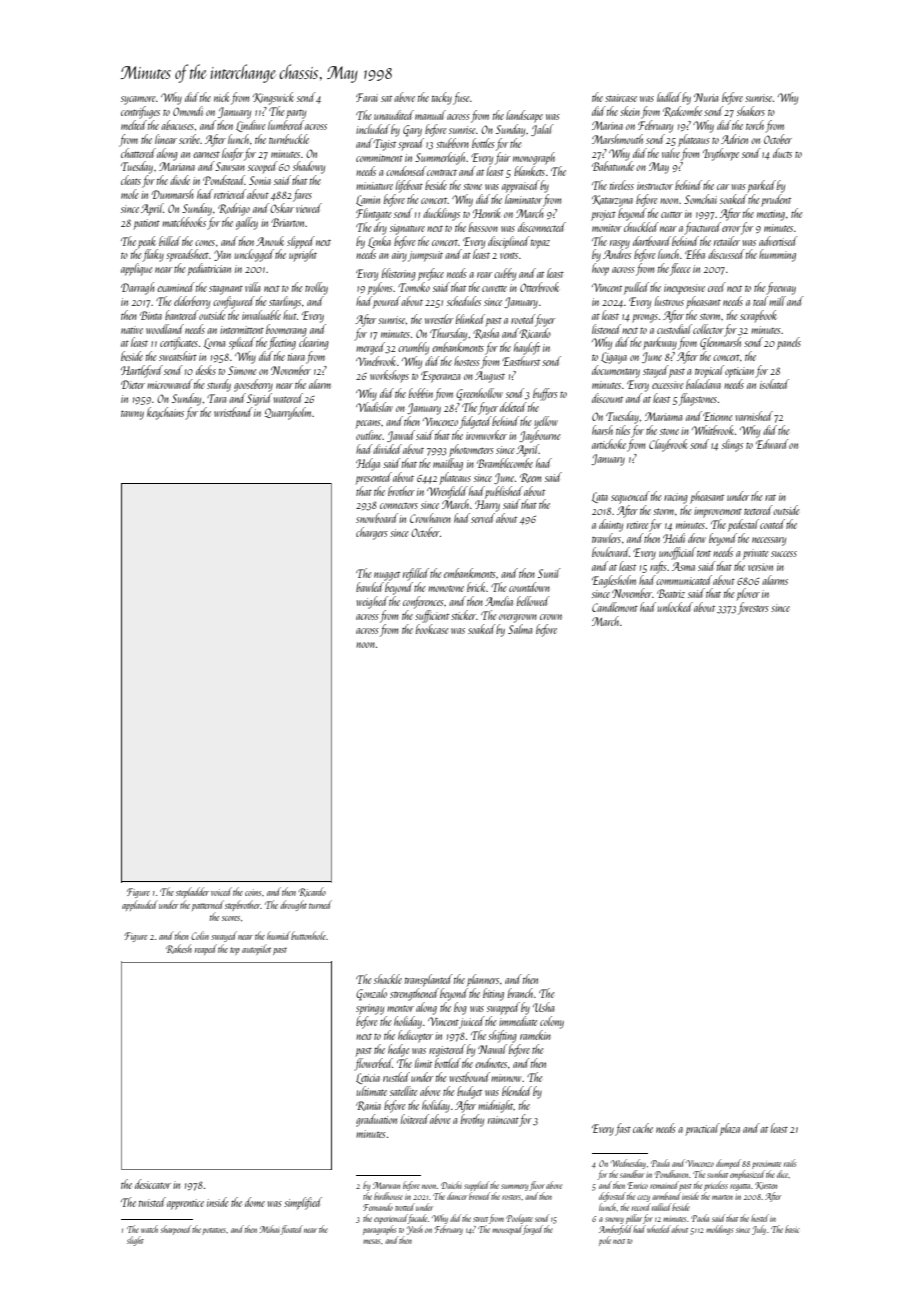  What do you see at coordinates (778, 241) in the screenshot?
I see `advertised` at bounding box center [778, 241].
